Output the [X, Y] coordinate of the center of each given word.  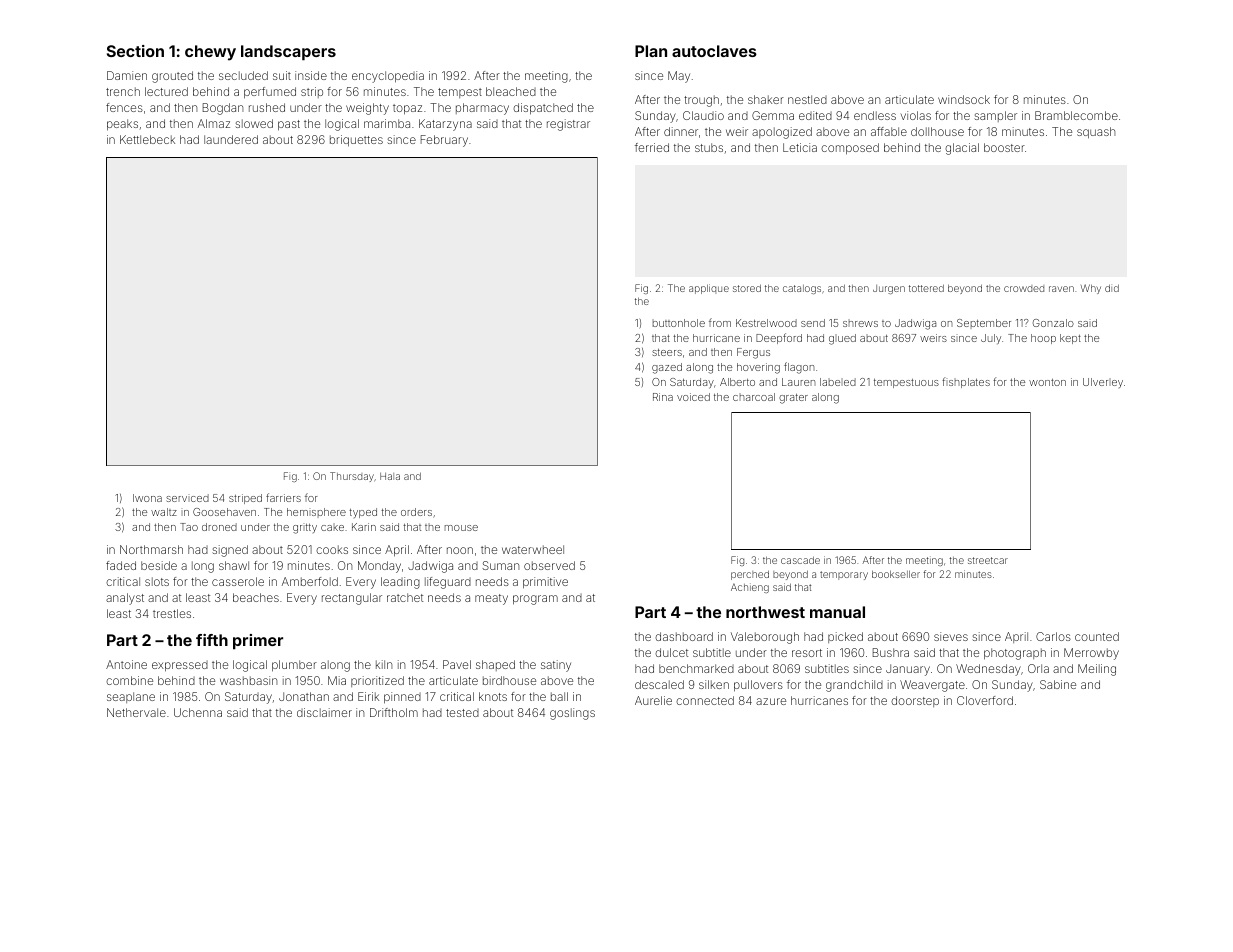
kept [1070, 339]
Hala [390, 476]
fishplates [966, 382]
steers [667, 352]
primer [258, 642]
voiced [693, 397]
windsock [964, 99]
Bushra [891, 652]
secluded [243, 75]
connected [705, 700]
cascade [800, 560]
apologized [782, 133]
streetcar [988, 560]
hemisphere [316, 513]
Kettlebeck [147, 139]
